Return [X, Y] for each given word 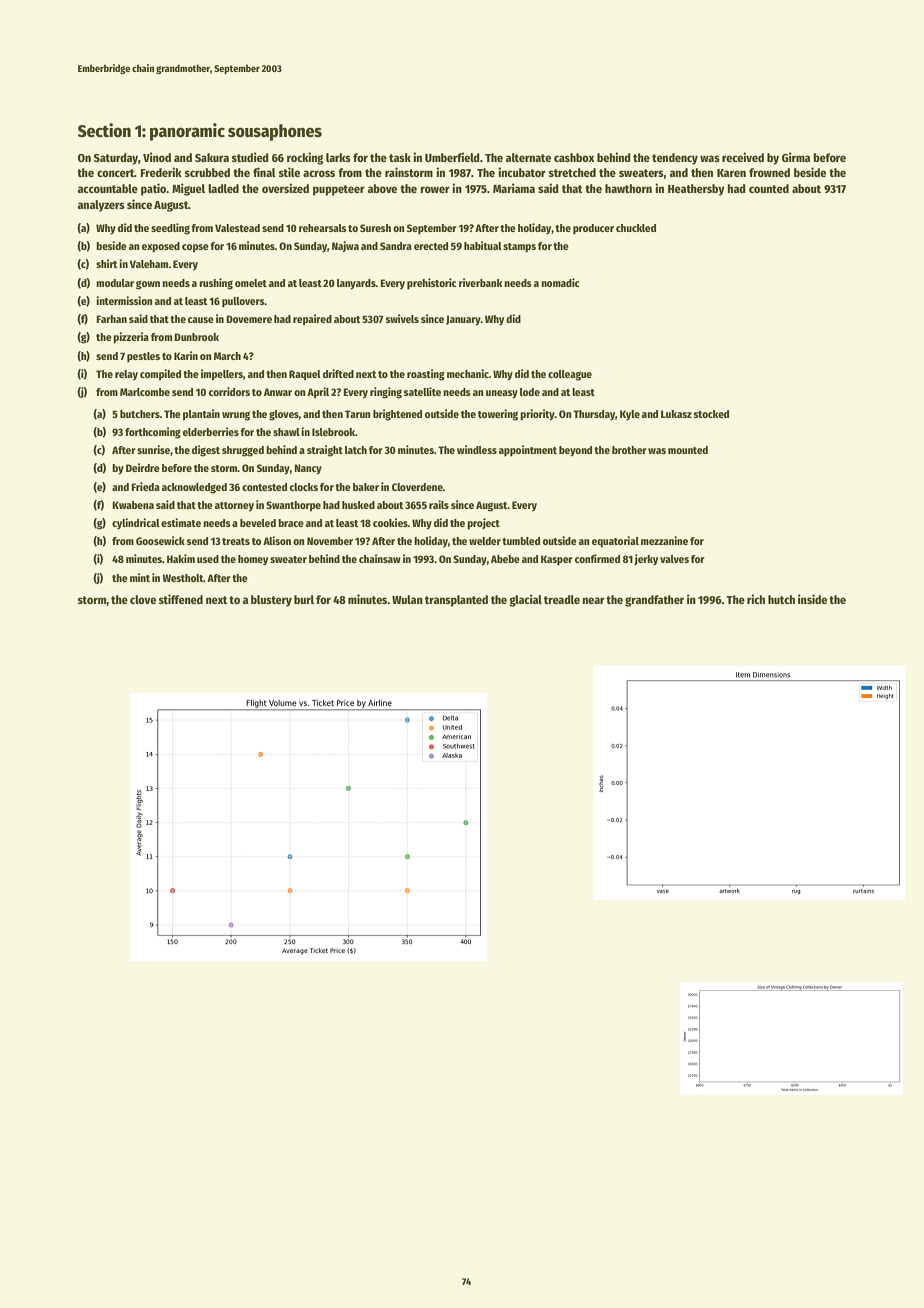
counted [769, 188]
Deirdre [143, 467]
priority [537, 415]
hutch [781, 599]
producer [593, 229]
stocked [711, 414]
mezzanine [664, 540]
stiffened [181, 599]
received [743, 157]
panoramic [187, 132]
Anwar [278, 392]
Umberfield [452, 157]
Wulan [407, 599]
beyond [575, 451]
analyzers [101, 206]
